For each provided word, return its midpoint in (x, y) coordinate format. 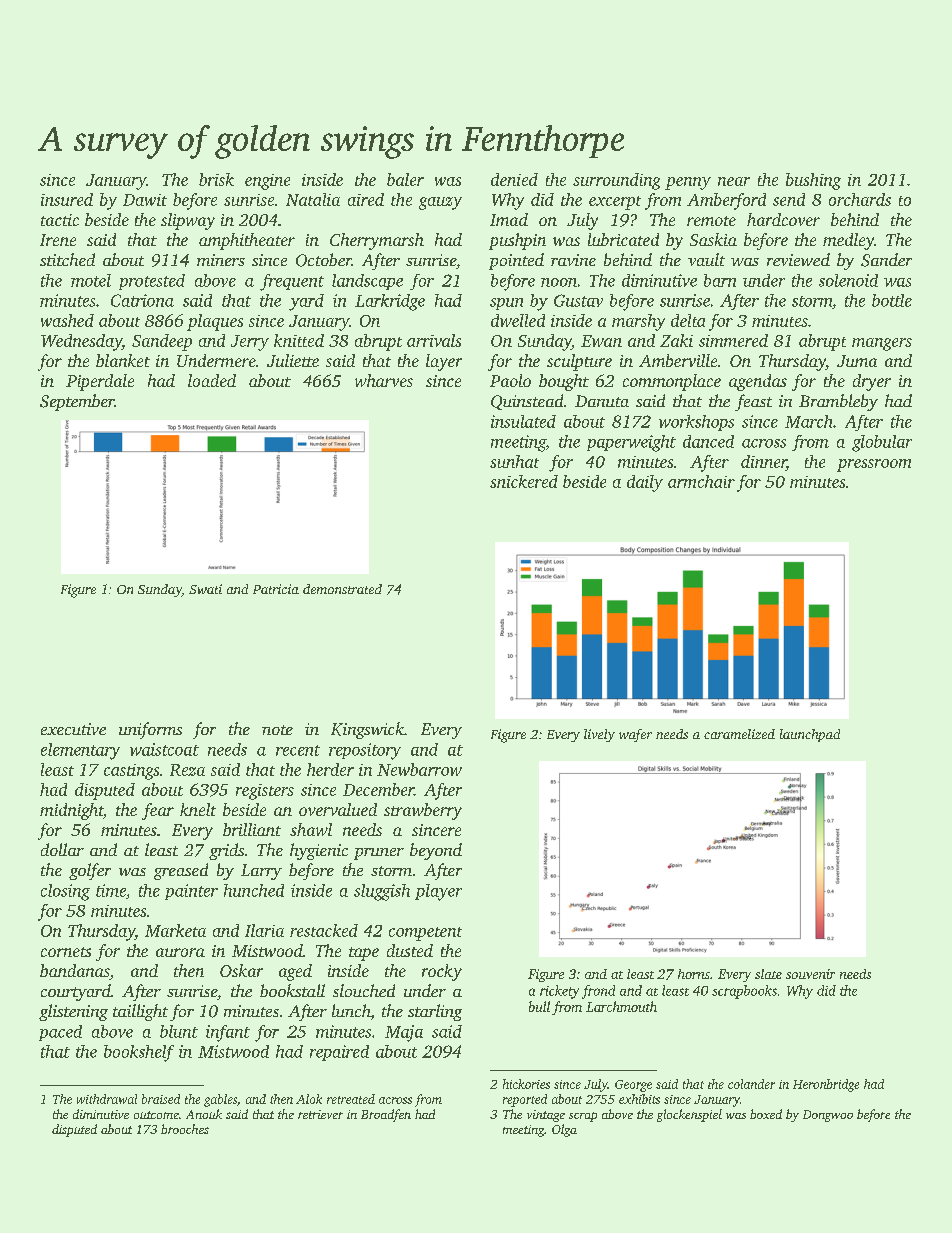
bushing (813, 181)
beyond (436, 851)
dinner (764, 461)
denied (514, 179)
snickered (524, 481)
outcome (156, 1115)
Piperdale (100, 382)
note (277, 730)
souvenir (810, 974)
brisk (216, 179)
